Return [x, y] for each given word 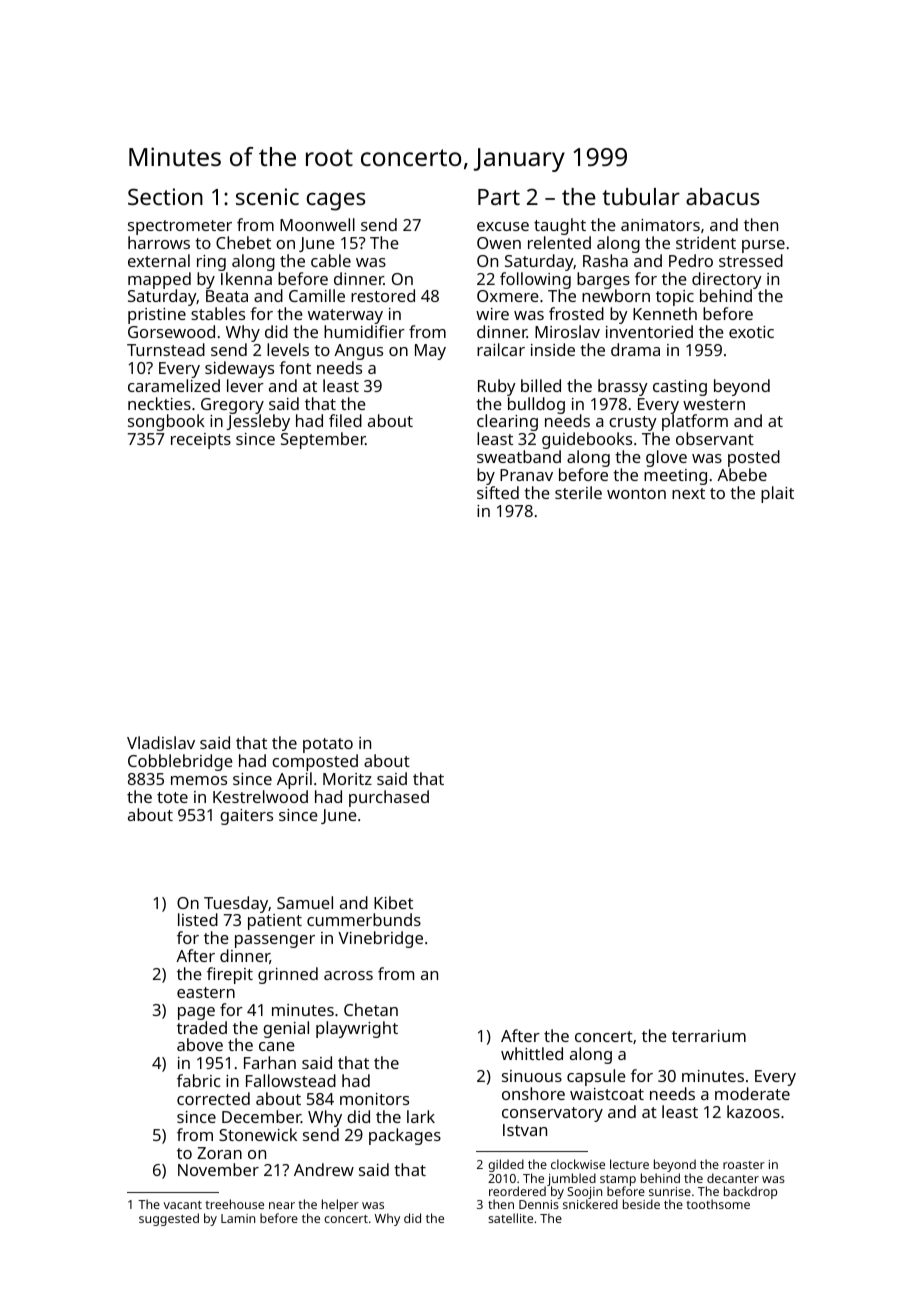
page [196, 1013]
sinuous [532, 1076]
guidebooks [587, 440]
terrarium [709, 1036]
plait [777, 494]
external [159, 260]
